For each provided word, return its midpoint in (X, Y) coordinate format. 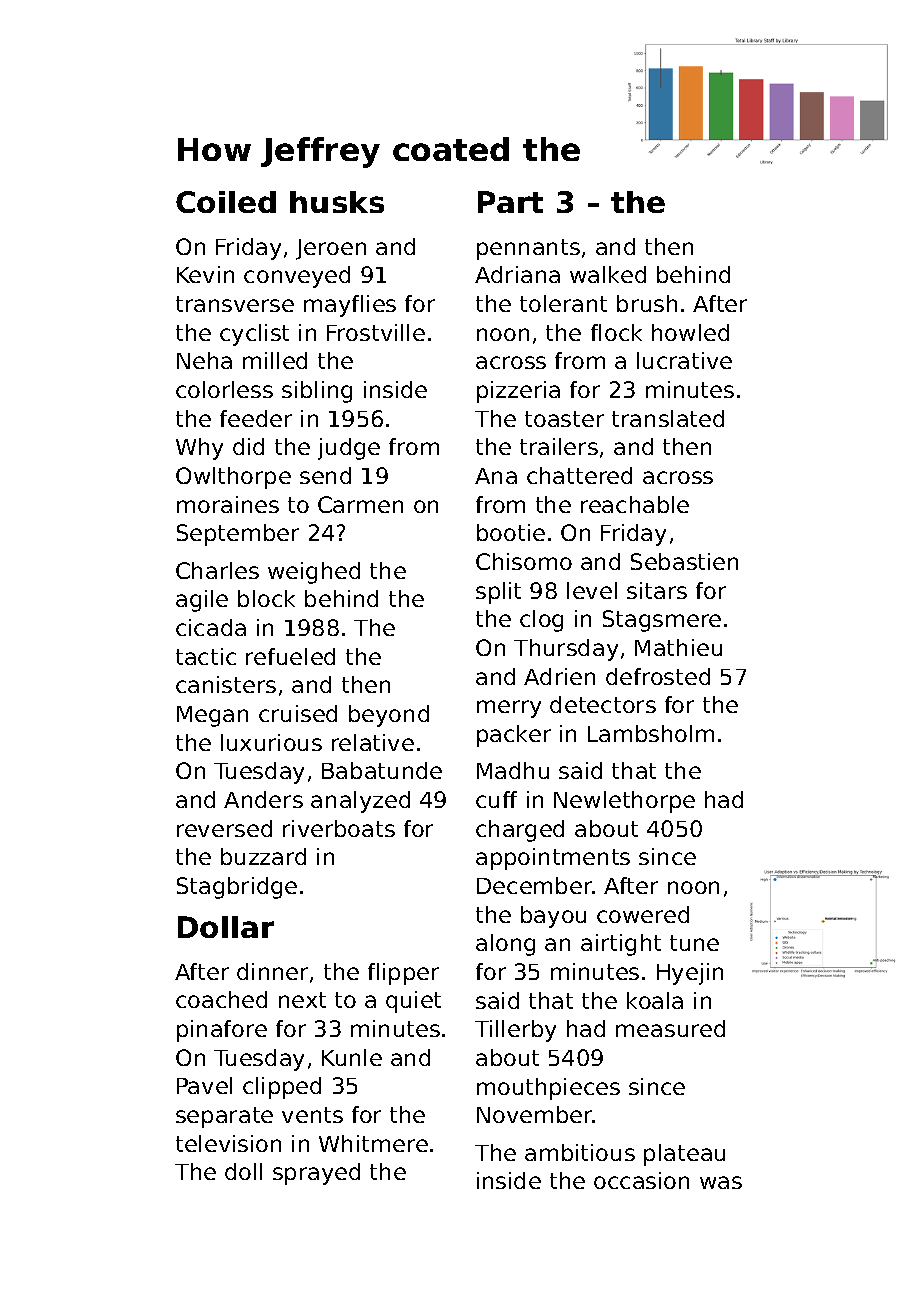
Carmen (360, 504)
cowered (643, 914)
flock (616, 332)
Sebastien (684, 561)
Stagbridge (237, 888)
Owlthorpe (233, 478)
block (266, 598)
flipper (403, 974)
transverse (235, 304)
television (228, 1143)
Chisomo (524, 561)
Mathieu (678, 647)
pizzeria (518, 392)
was (721, 1182)
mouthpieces (548, 1089)
